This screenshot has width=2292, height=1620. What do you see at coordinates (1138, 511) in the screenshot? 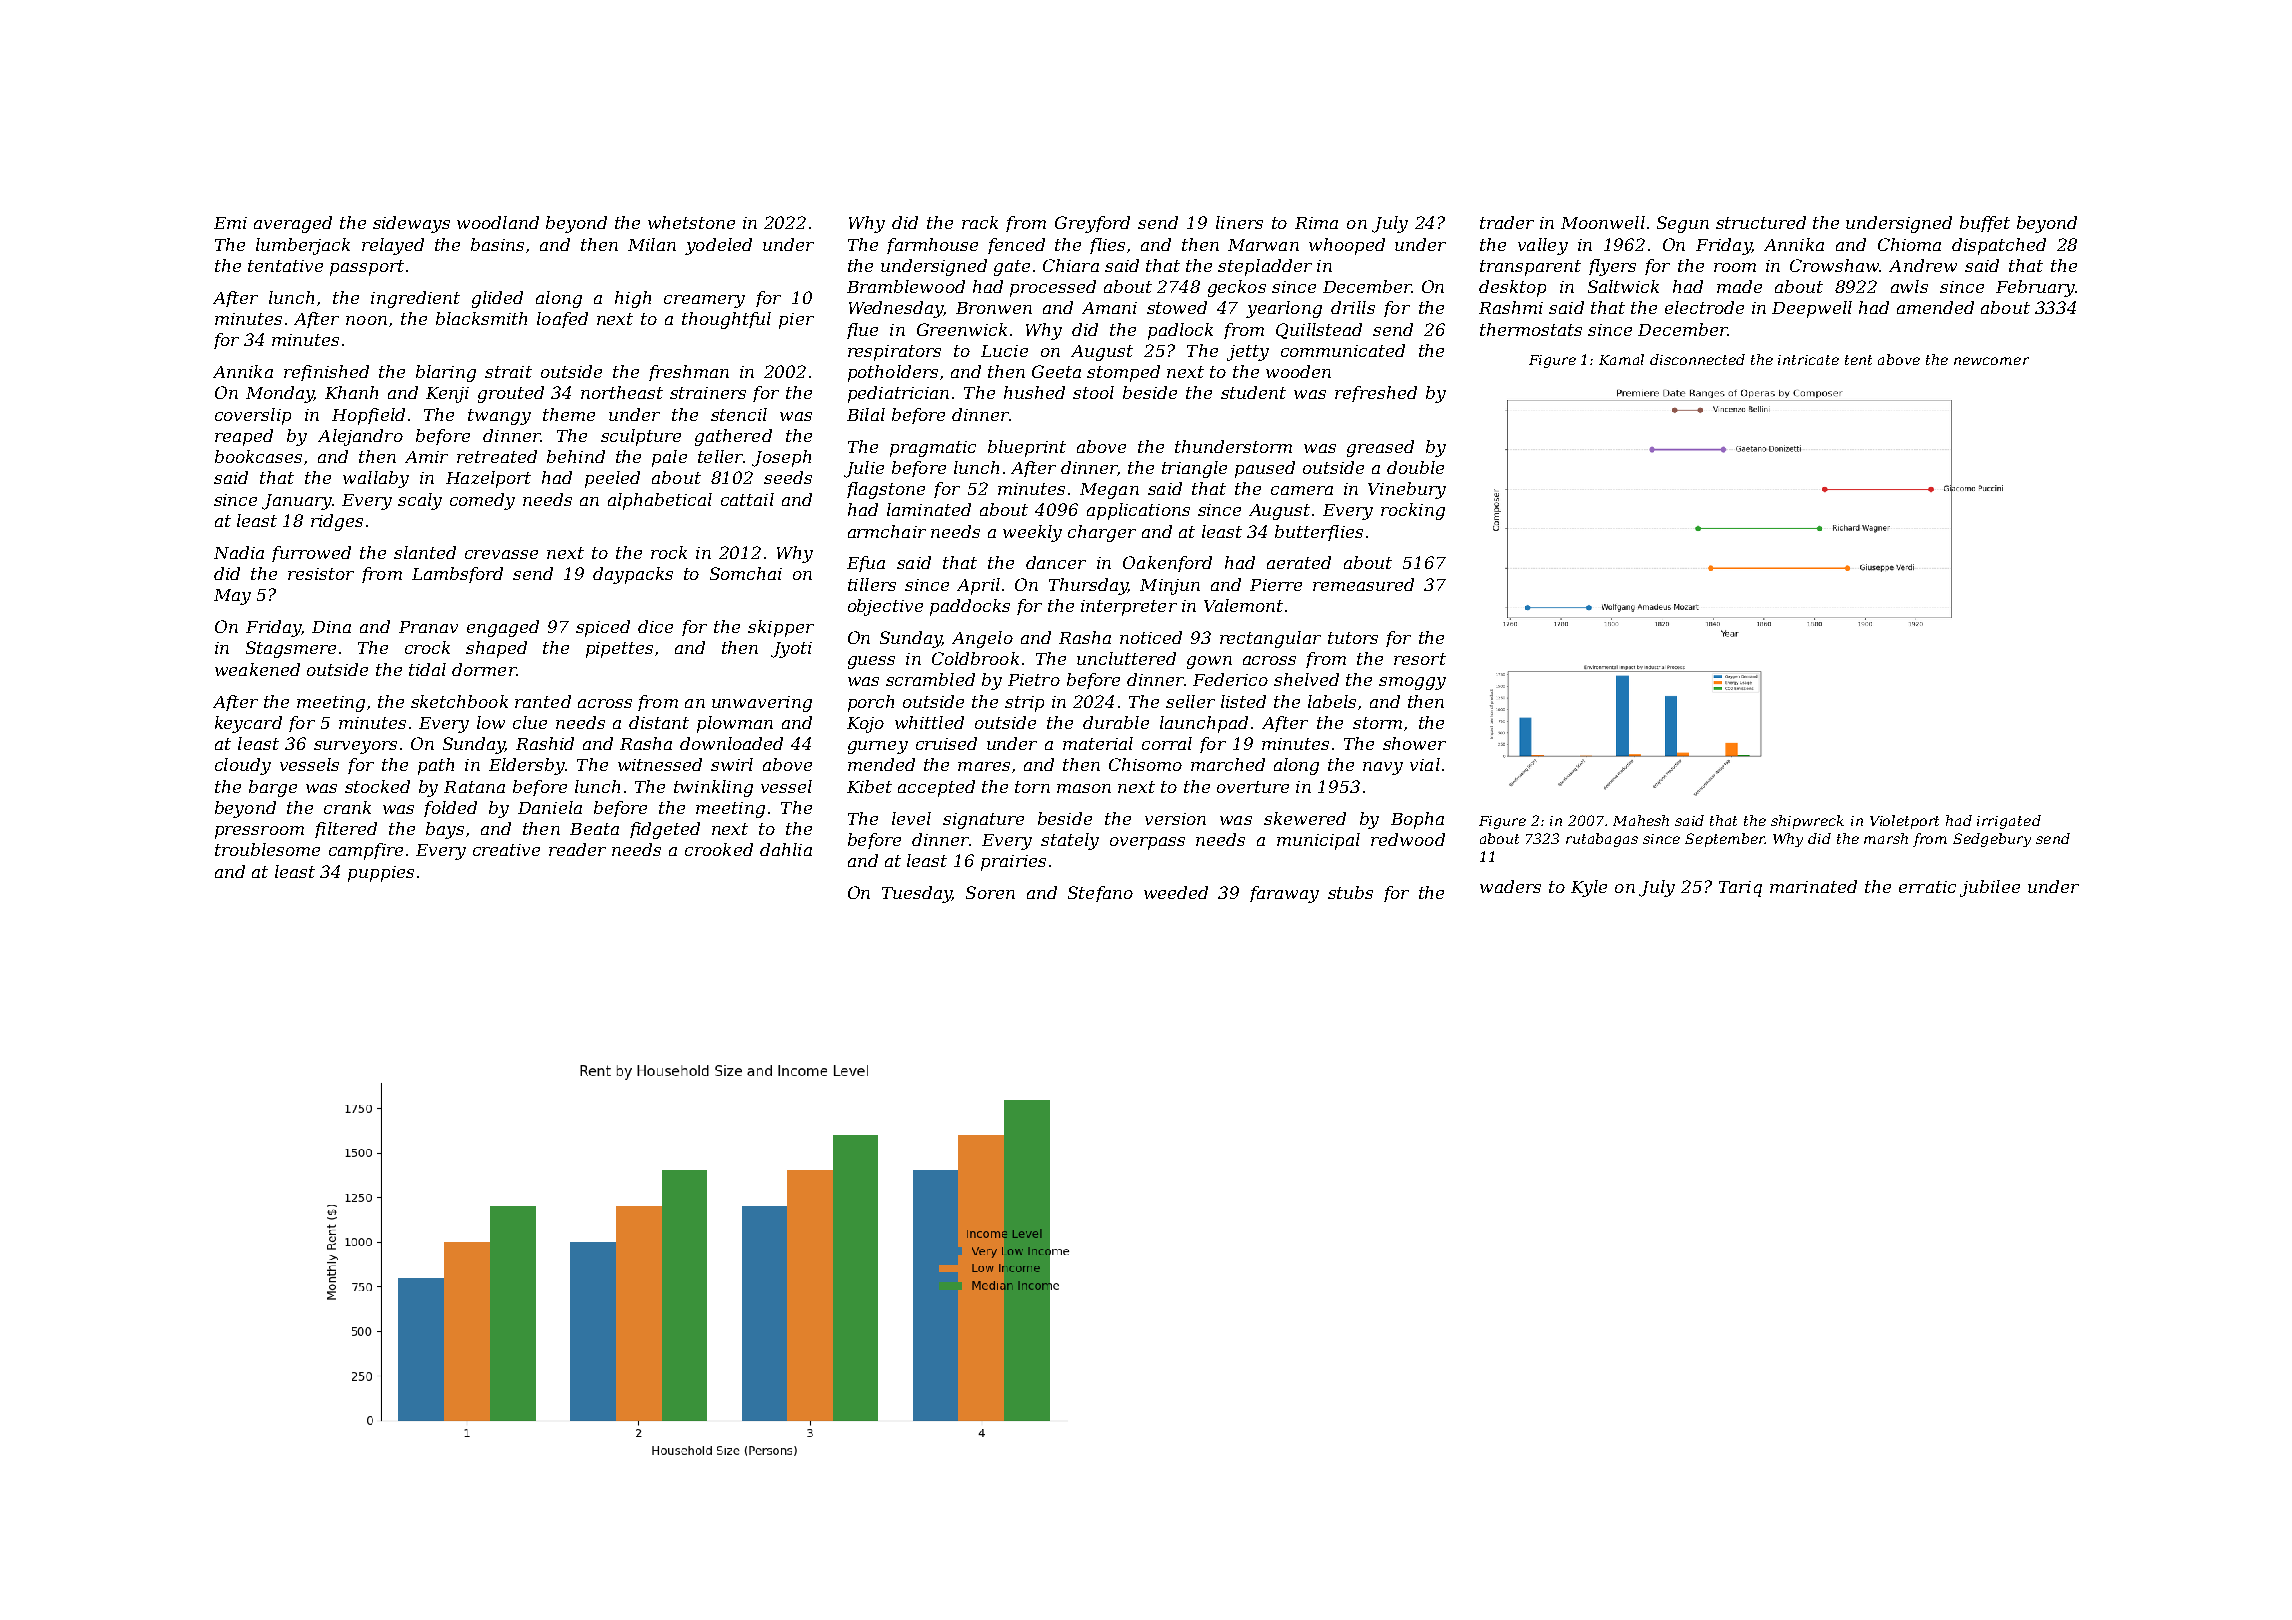
I see `applications` at bounding box center [1138, 511].
